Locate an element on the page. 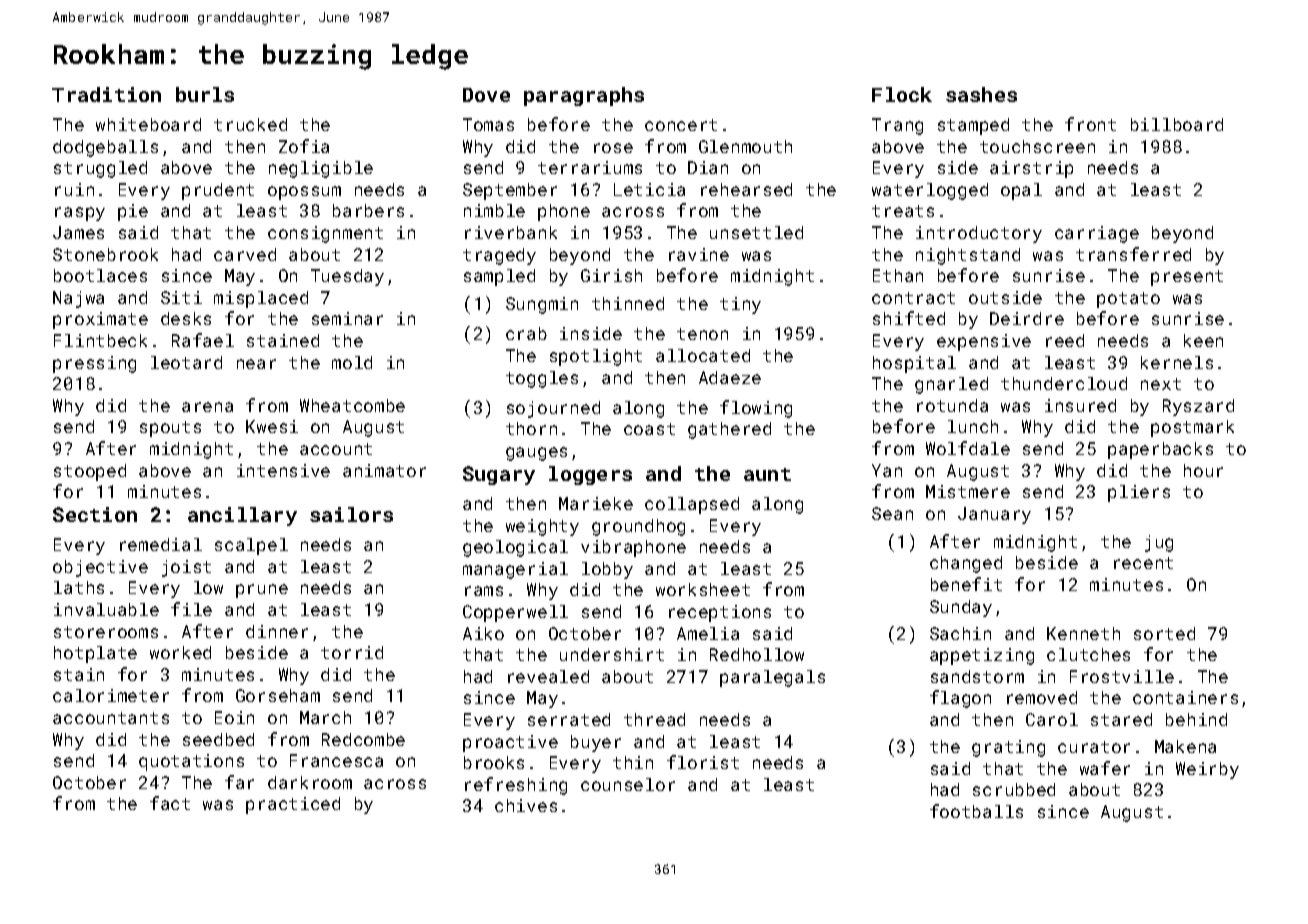 The image size is (1308, 924). ancillary is located at coordinates (242, 516).
